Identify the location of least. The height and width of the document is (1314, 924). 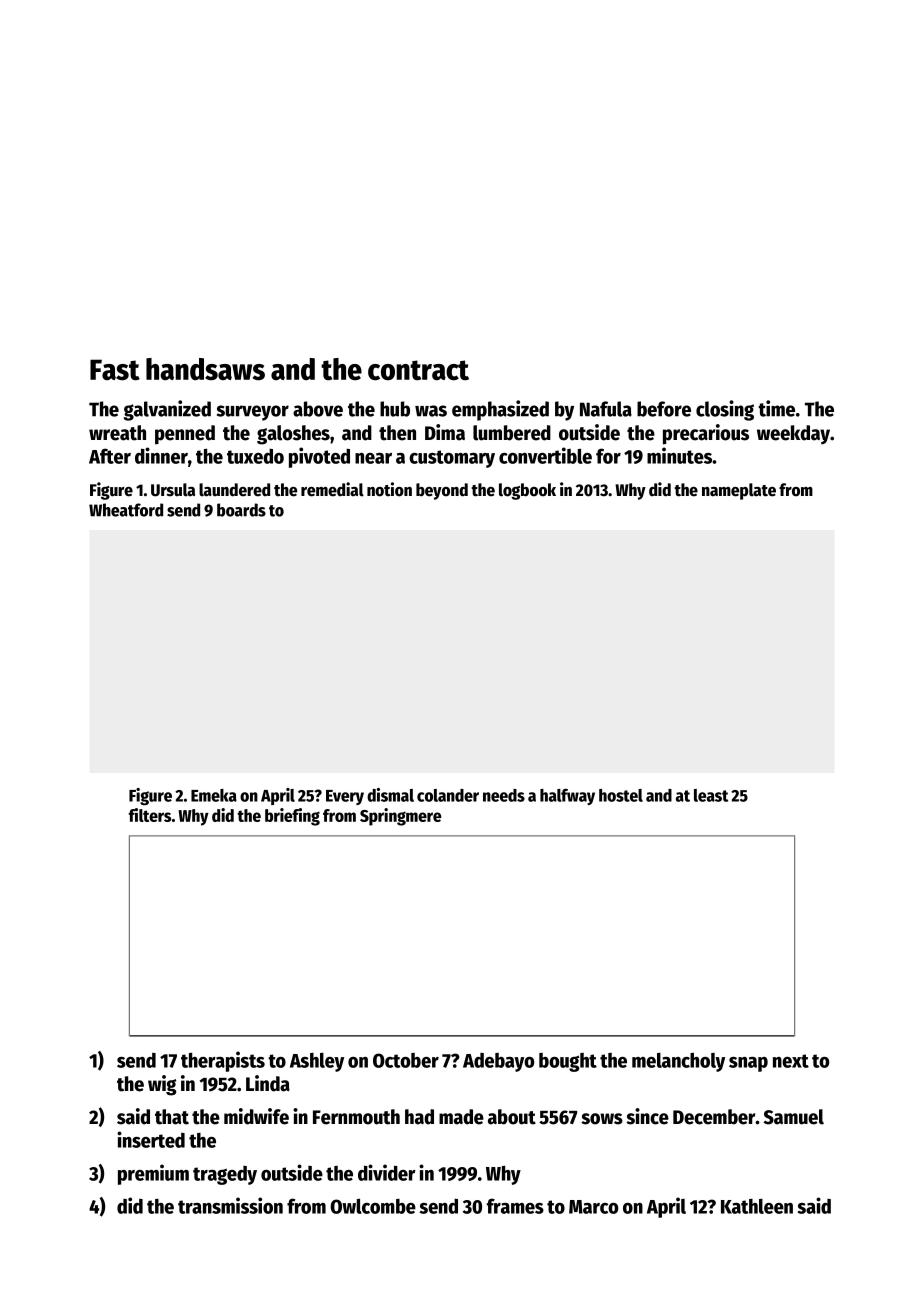
(711, 795).
